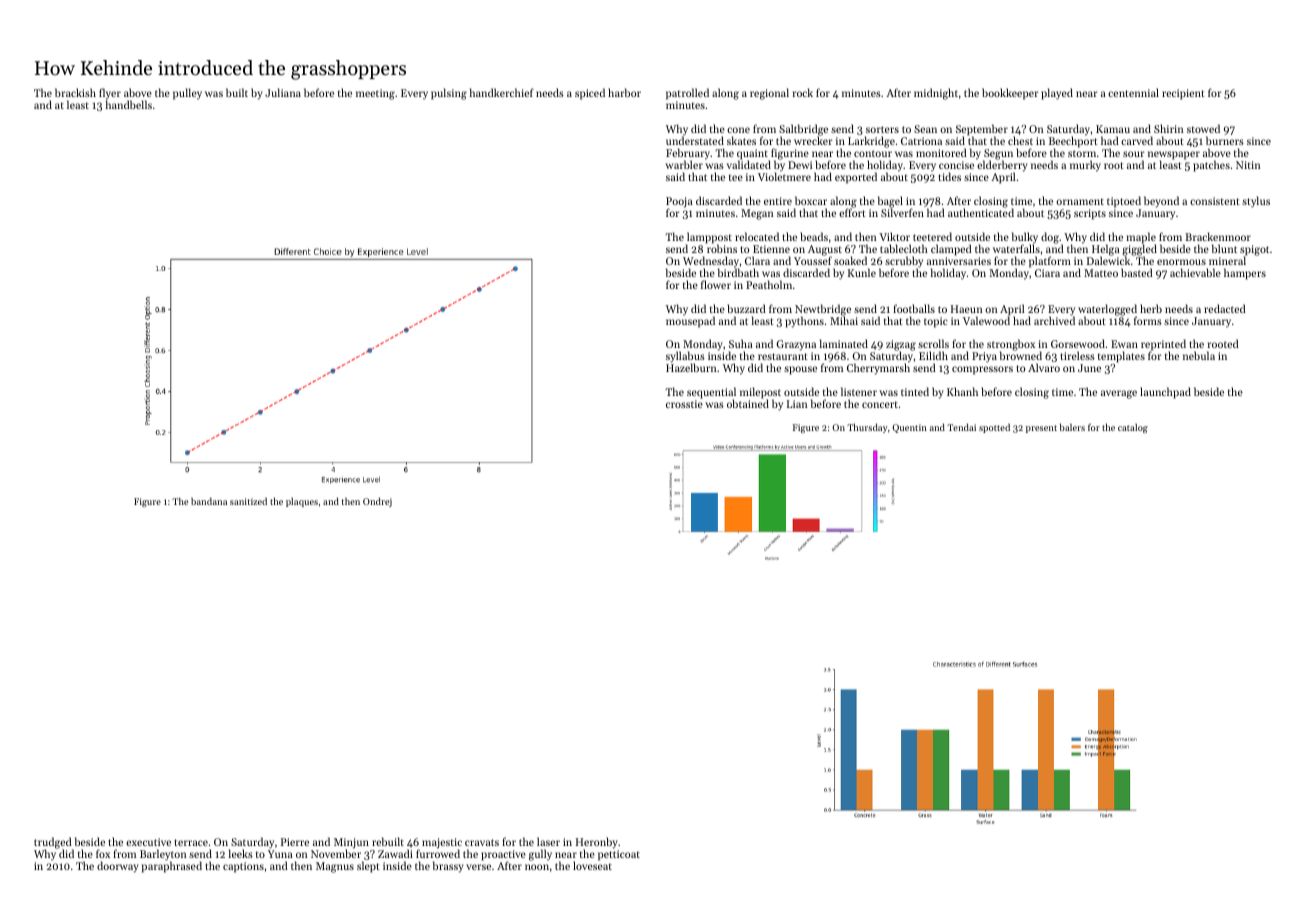 This screenshot has width=1308, height=924. I want to click on Heronby, so click(597, 843).
